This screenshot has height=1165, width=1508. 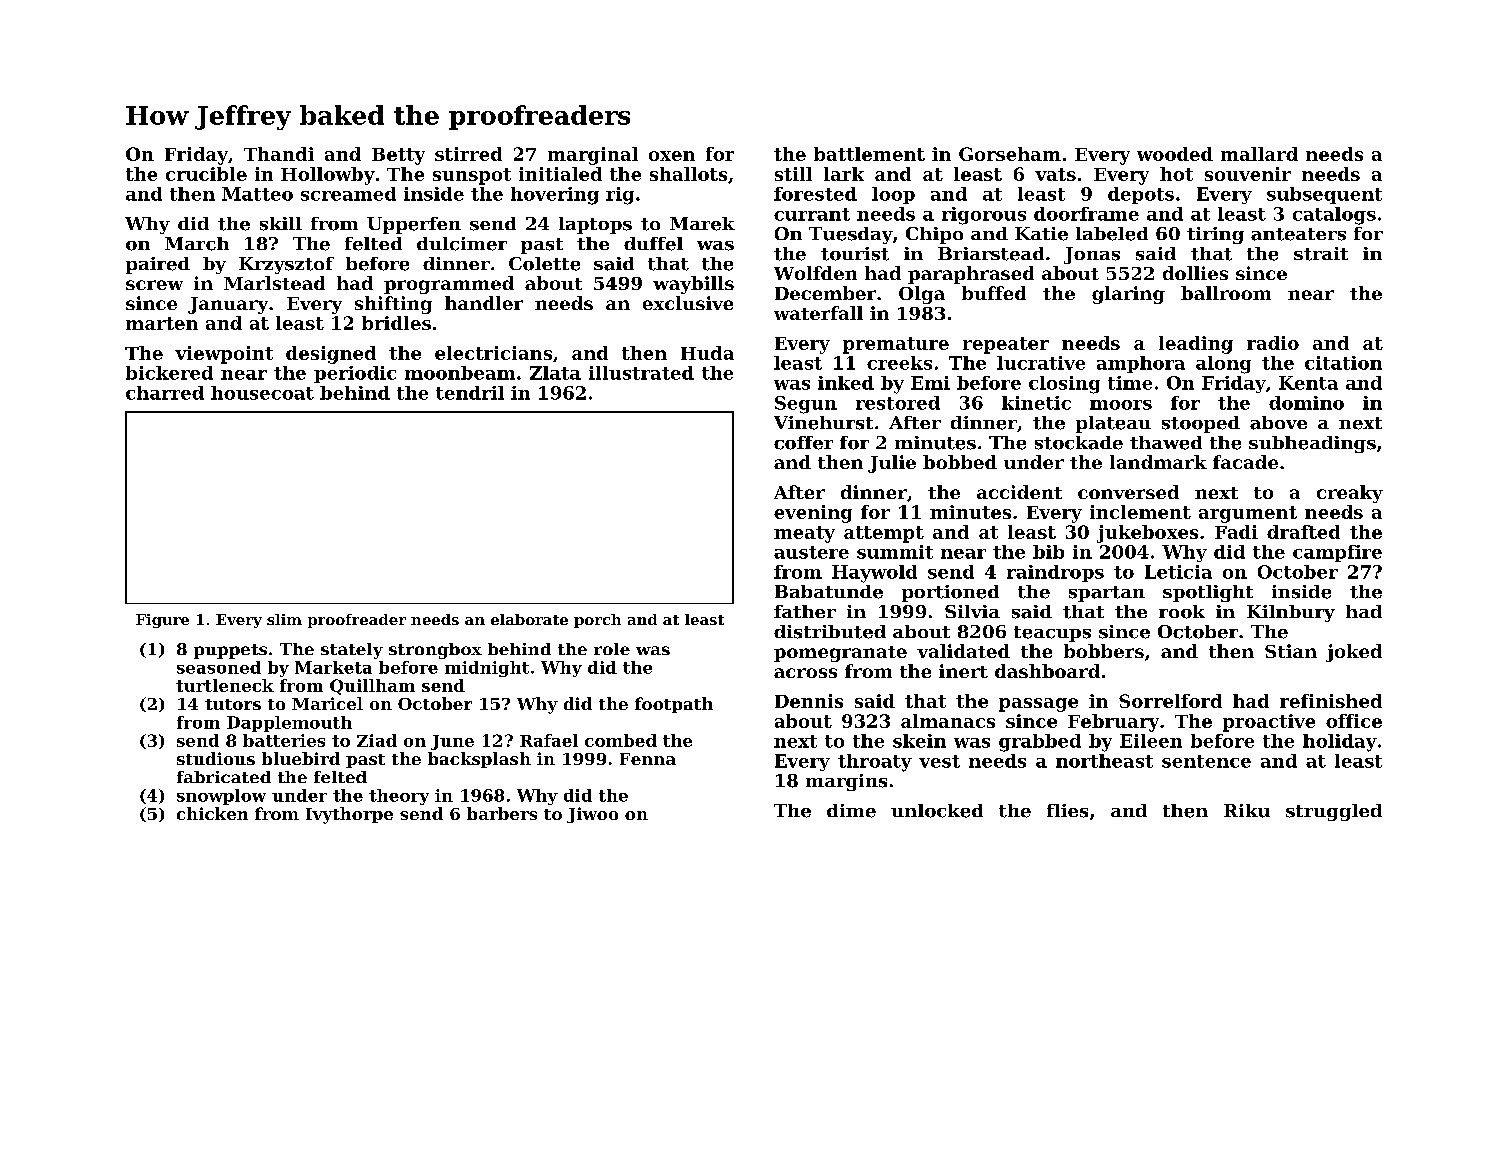 What do you see at coordinates (1141, 364) in the screenshot?
I see `amphora` at bounding box center [1141, 364].
